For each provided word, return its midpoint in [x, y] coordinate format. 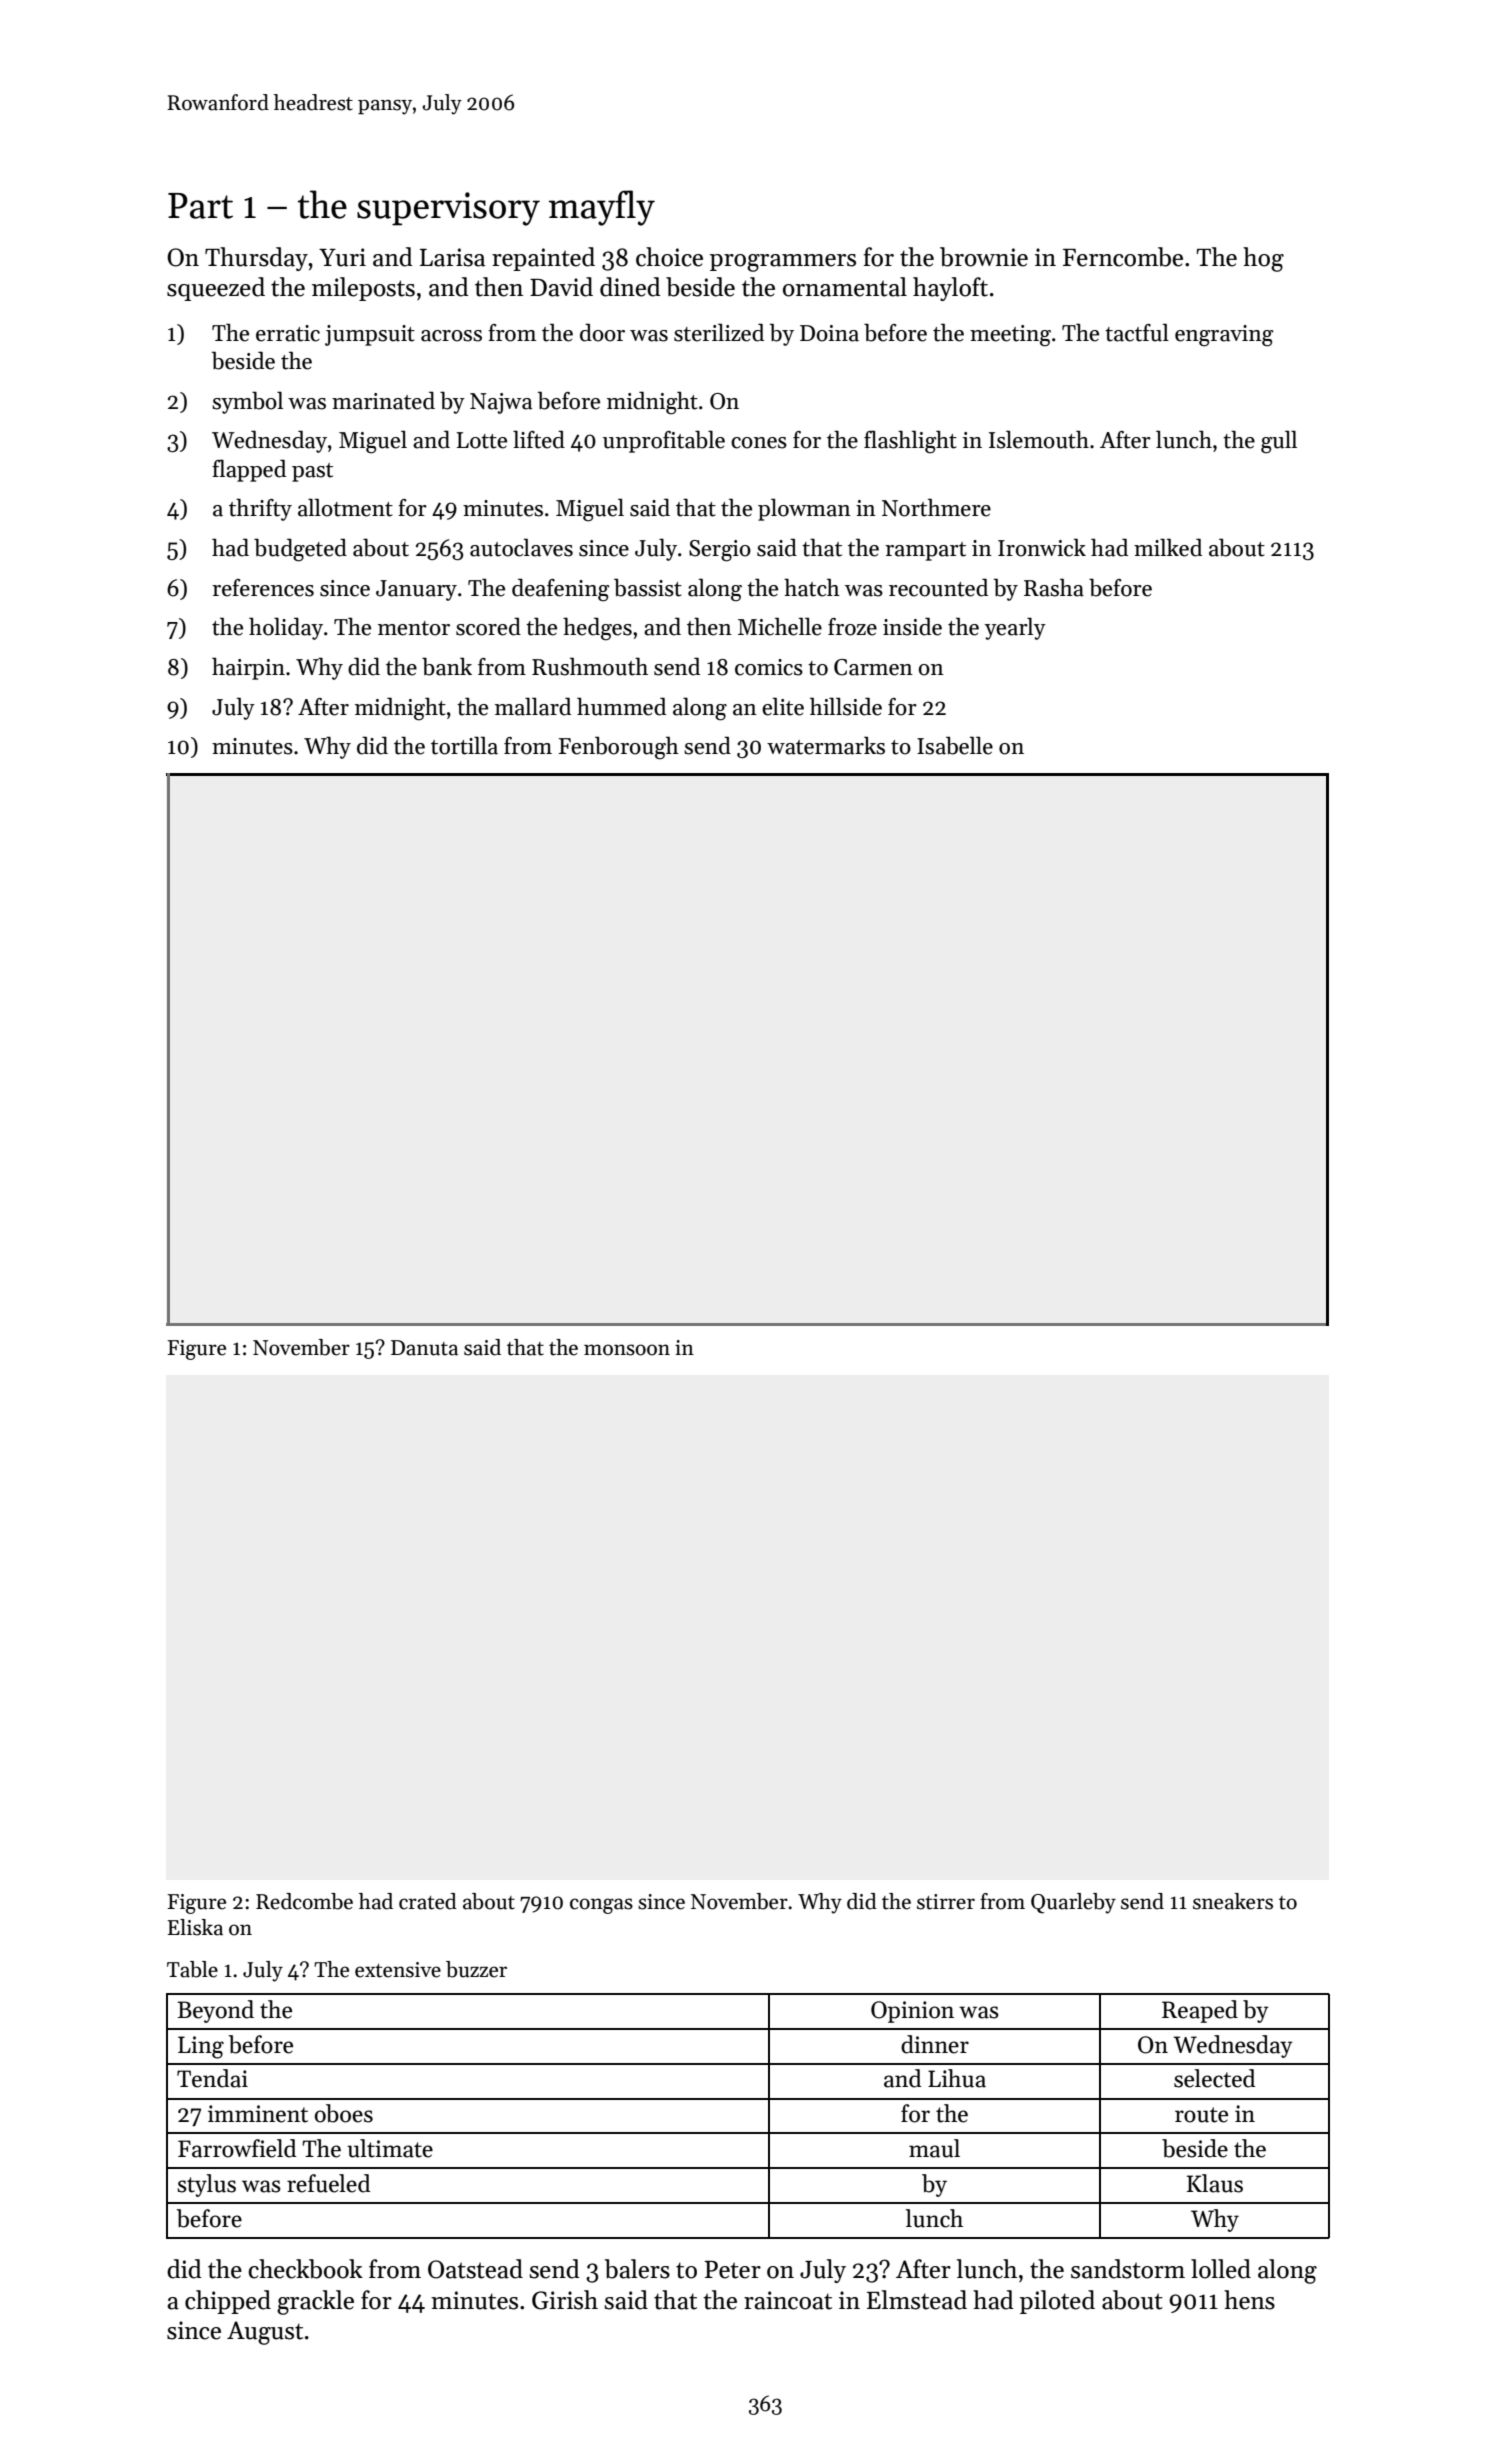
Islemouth [1039, 439]
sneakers [1233, 1901]
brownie [984, 257]
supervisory [448, 209]
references [263, 588]
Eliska [195, 1927]
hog [1263, 259]
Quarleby [1073, 1903]
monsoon [627, 1350]
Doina [829, 333]
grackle [315, 2302]
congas [601, 1906]
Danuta [424, 1348]
